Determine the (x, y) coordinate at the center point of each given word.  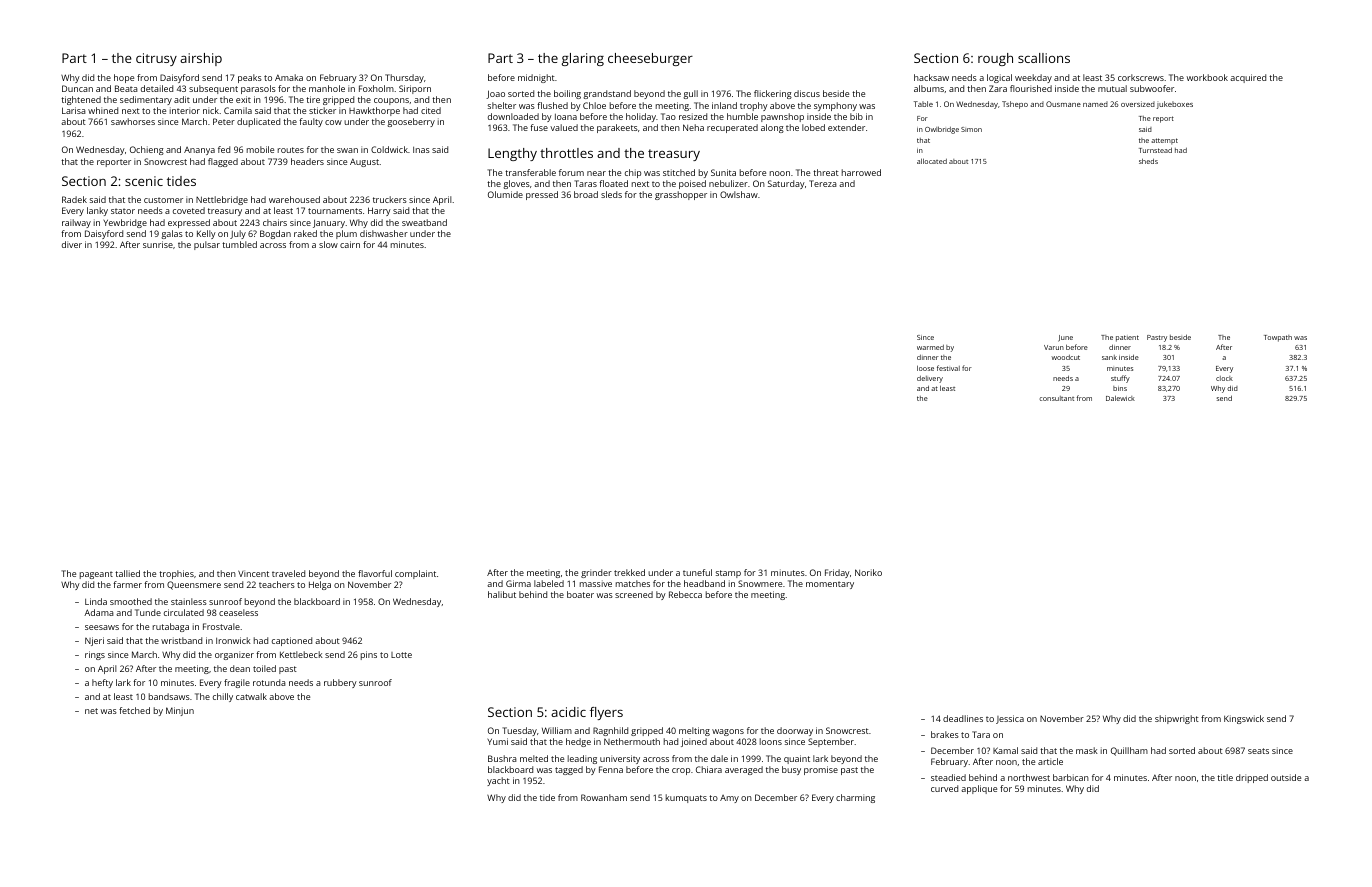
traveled (288, 573)
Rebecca (685, 594)
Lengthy (512, 154)
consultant (1056, 398)
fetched (134, 710)
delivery (930, 379)
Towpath (1278, 338)
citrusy (156, 59)
